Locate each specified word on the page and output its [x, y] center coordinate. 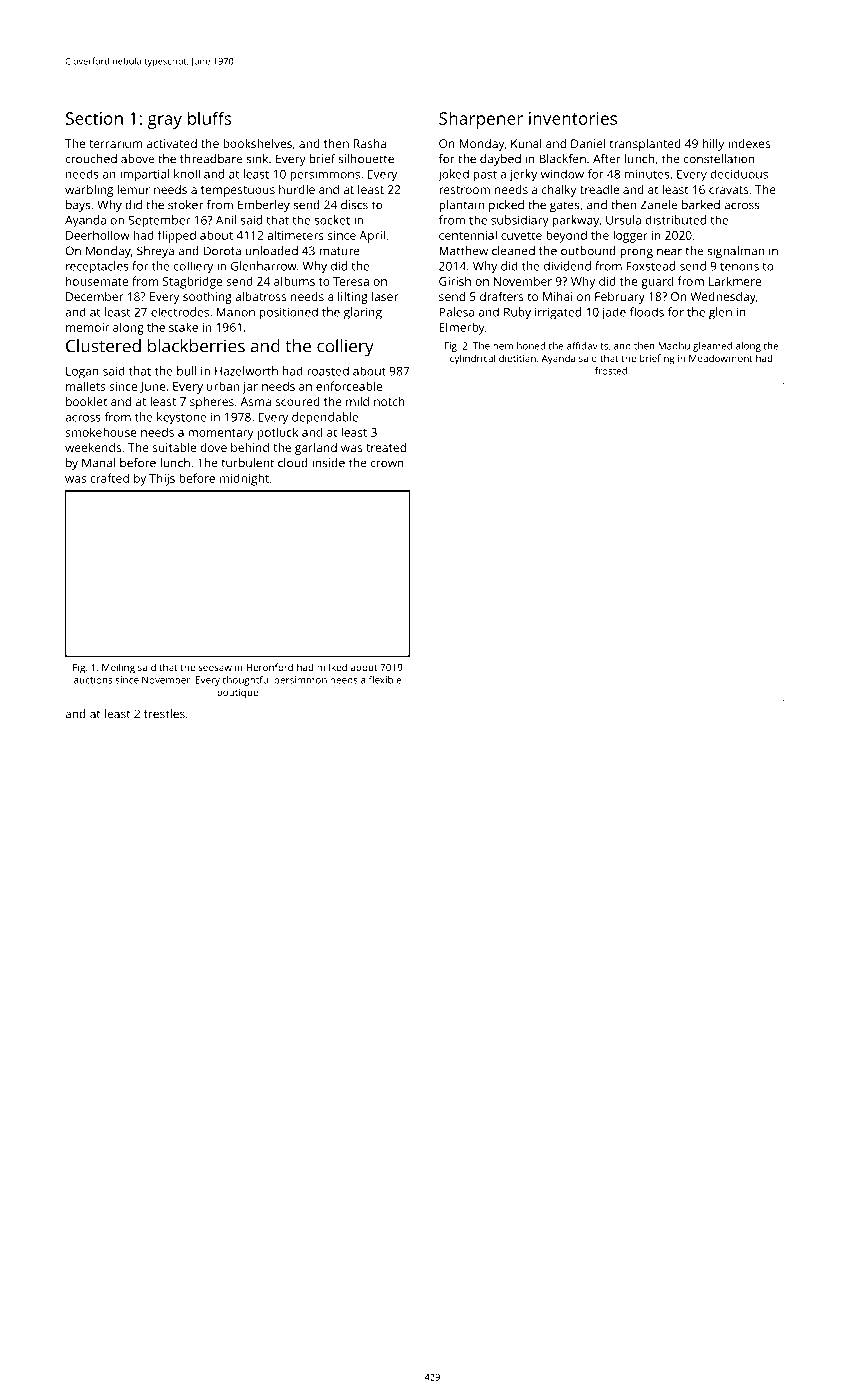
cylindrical [472, 359]
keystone [182, 418]
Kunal [526, 143]
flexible [385, 680]
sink [257, 159]
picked [506, 206]
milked [332, 667]
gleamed [712, 347]
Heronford [269, 667]
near [669, 252]
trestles [164, 714]
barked [701, 205]
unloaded [272, 251]
